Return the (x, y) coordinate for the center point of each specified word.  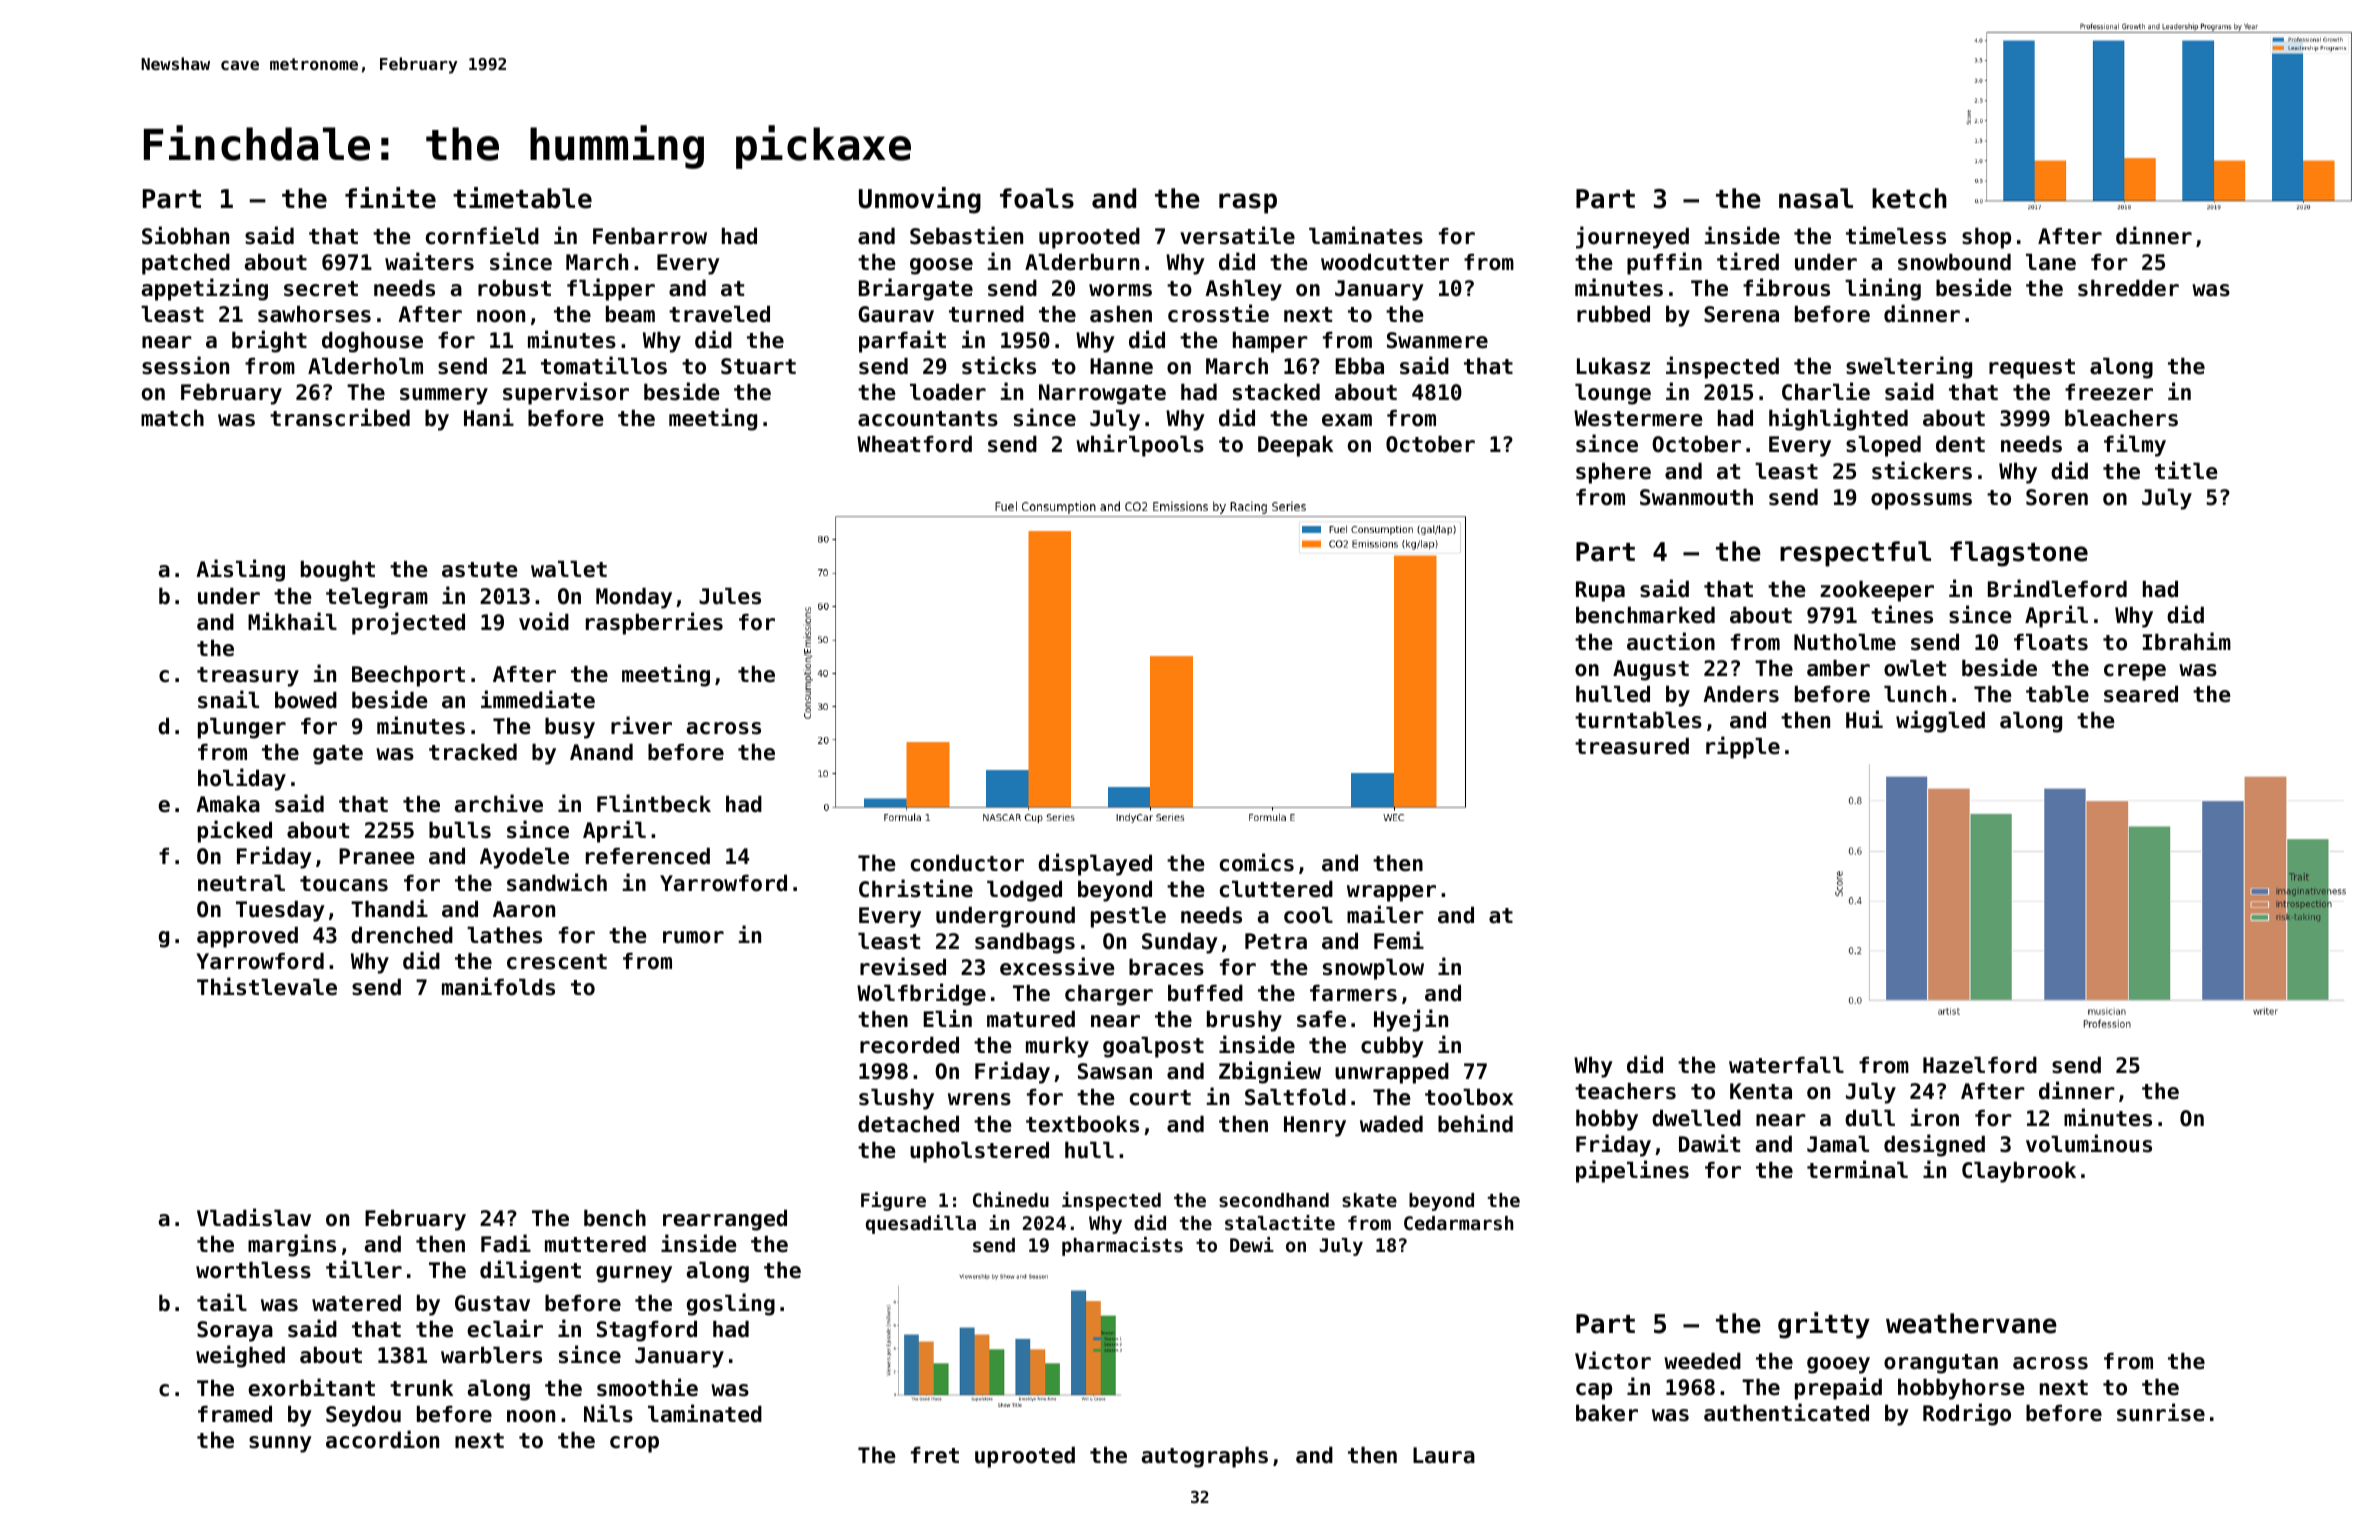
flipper (611, 289)
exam (1347, 420)
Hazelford (1980, 1065)
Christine (916, 888)
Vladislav (254, 1217)
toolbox (1469, 1097)
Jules (730, 596)
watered (356, 1303)
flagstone (2019, 554)
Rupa (1600, 591)
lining (1883, 289)
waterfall (1786, 1065)
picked (235, 831)
